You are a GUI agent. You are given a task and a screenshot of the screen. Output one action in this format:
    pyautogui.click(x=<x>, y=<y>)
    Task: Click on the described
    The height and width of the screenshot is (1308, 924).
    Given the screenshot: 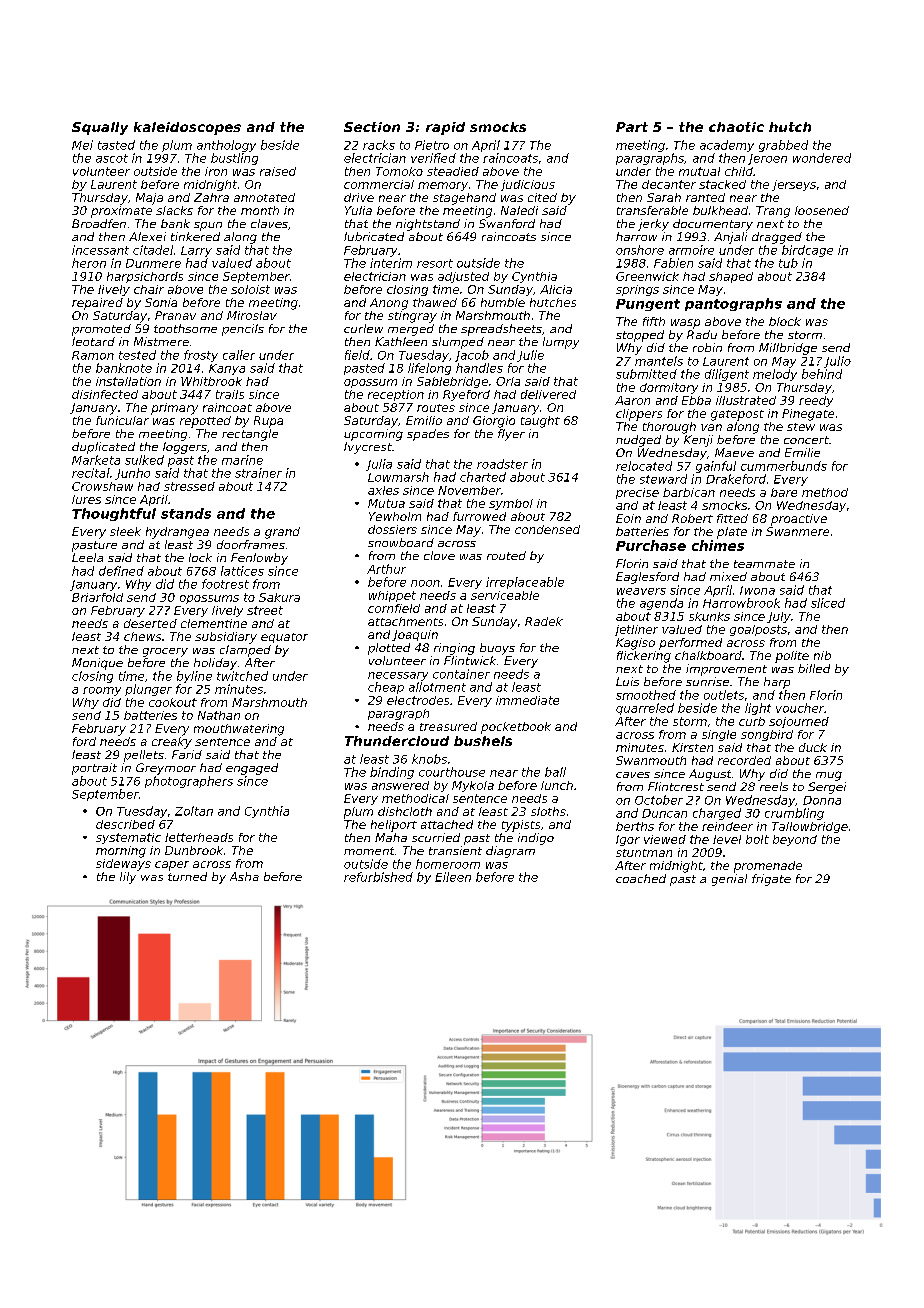 What is the action you would take?
    pyautogui.click(x=125, y=824)
